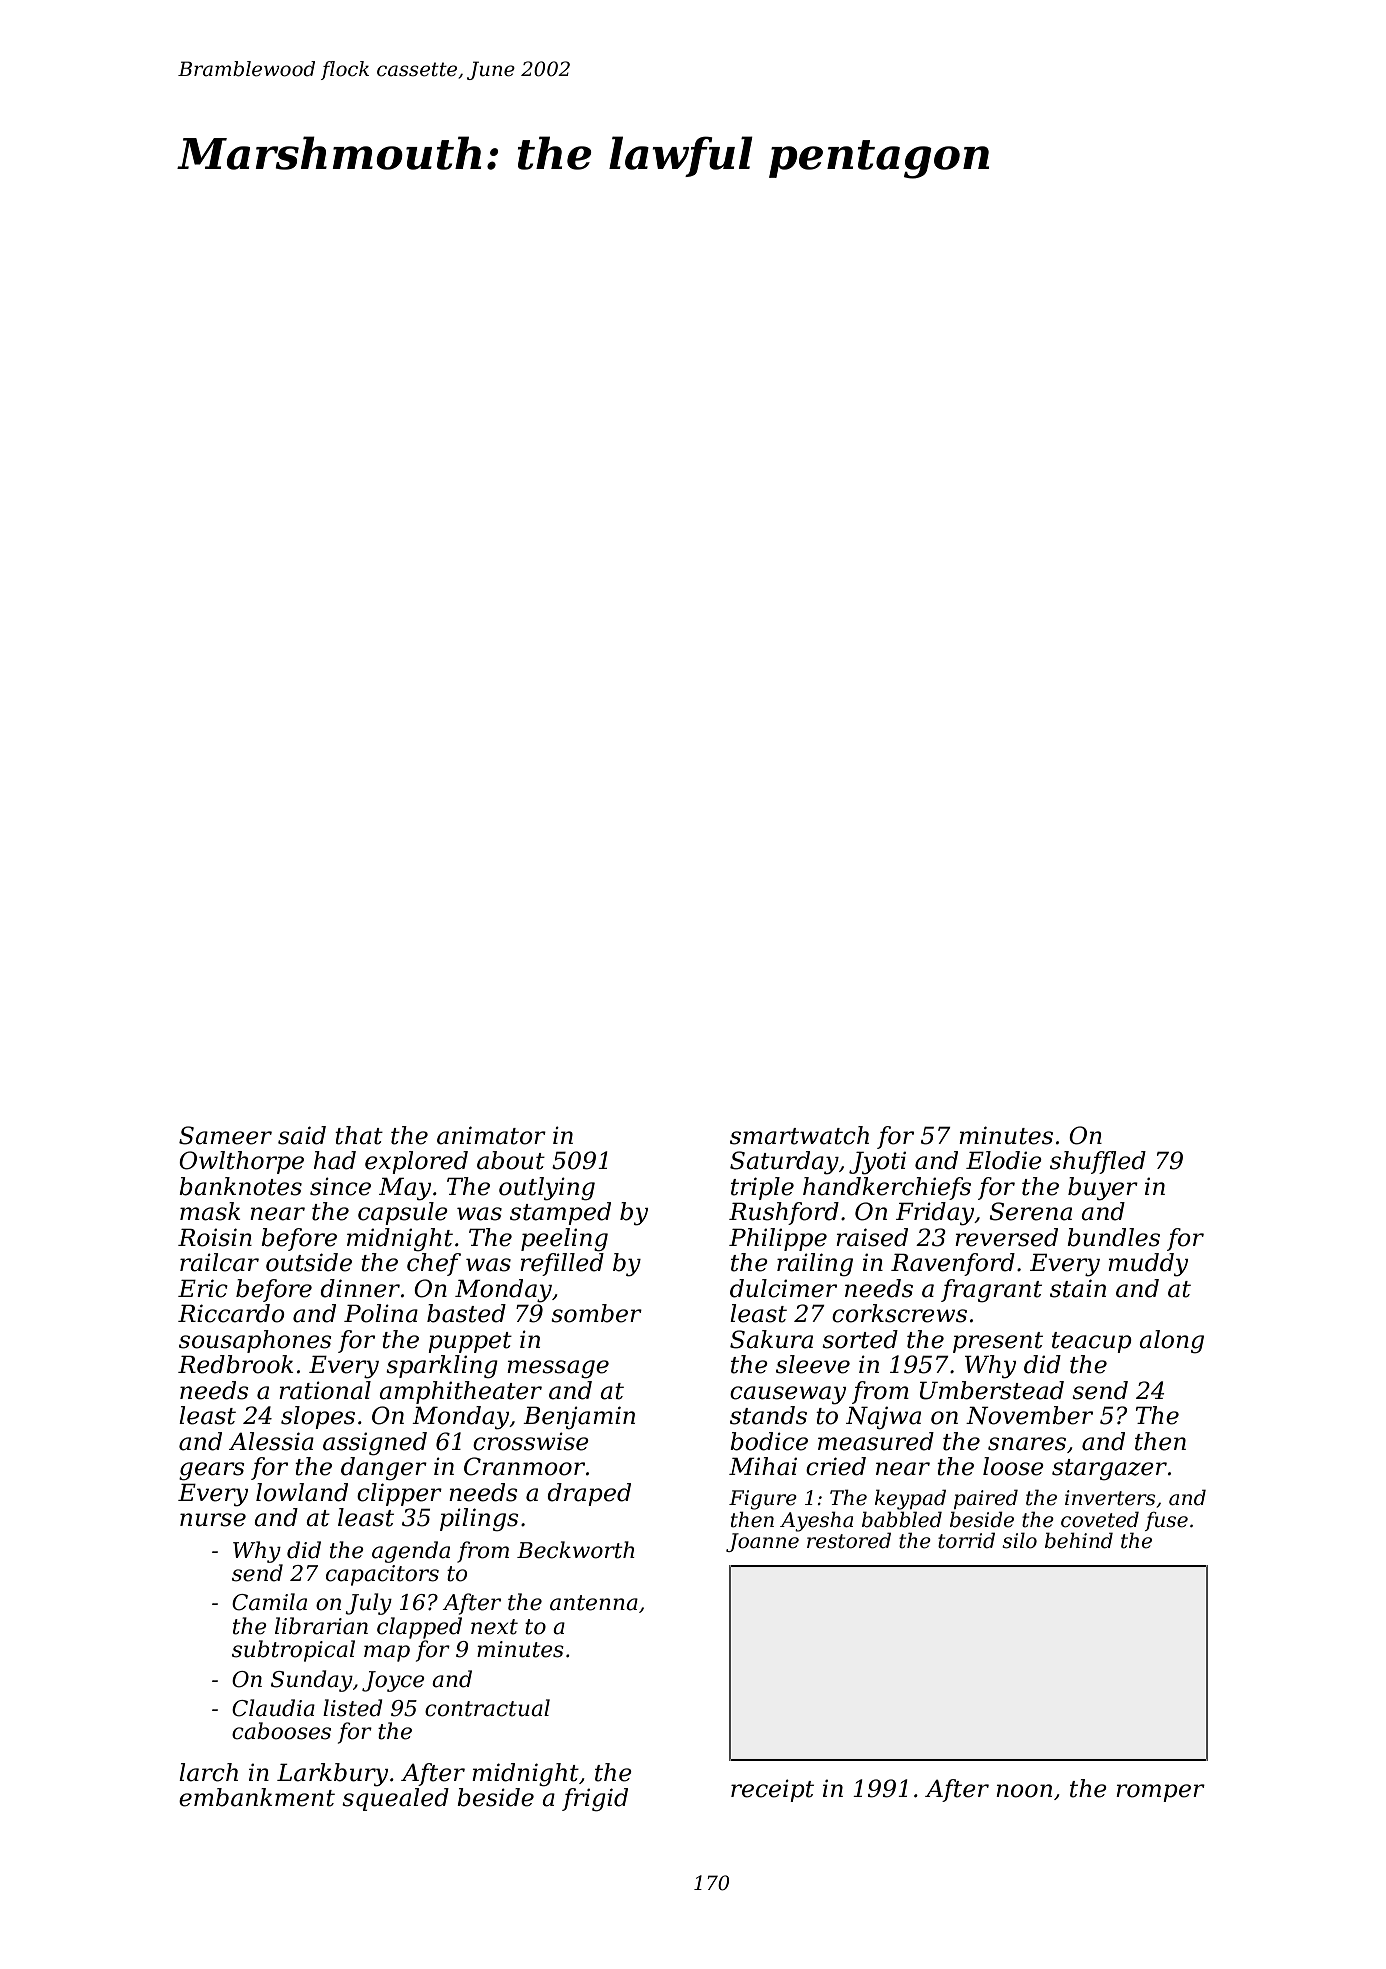 The width and height of the page is (1386, 1969). Describe the element at coordinates (763, 1500) in the page. I see `Figure` at that location.
